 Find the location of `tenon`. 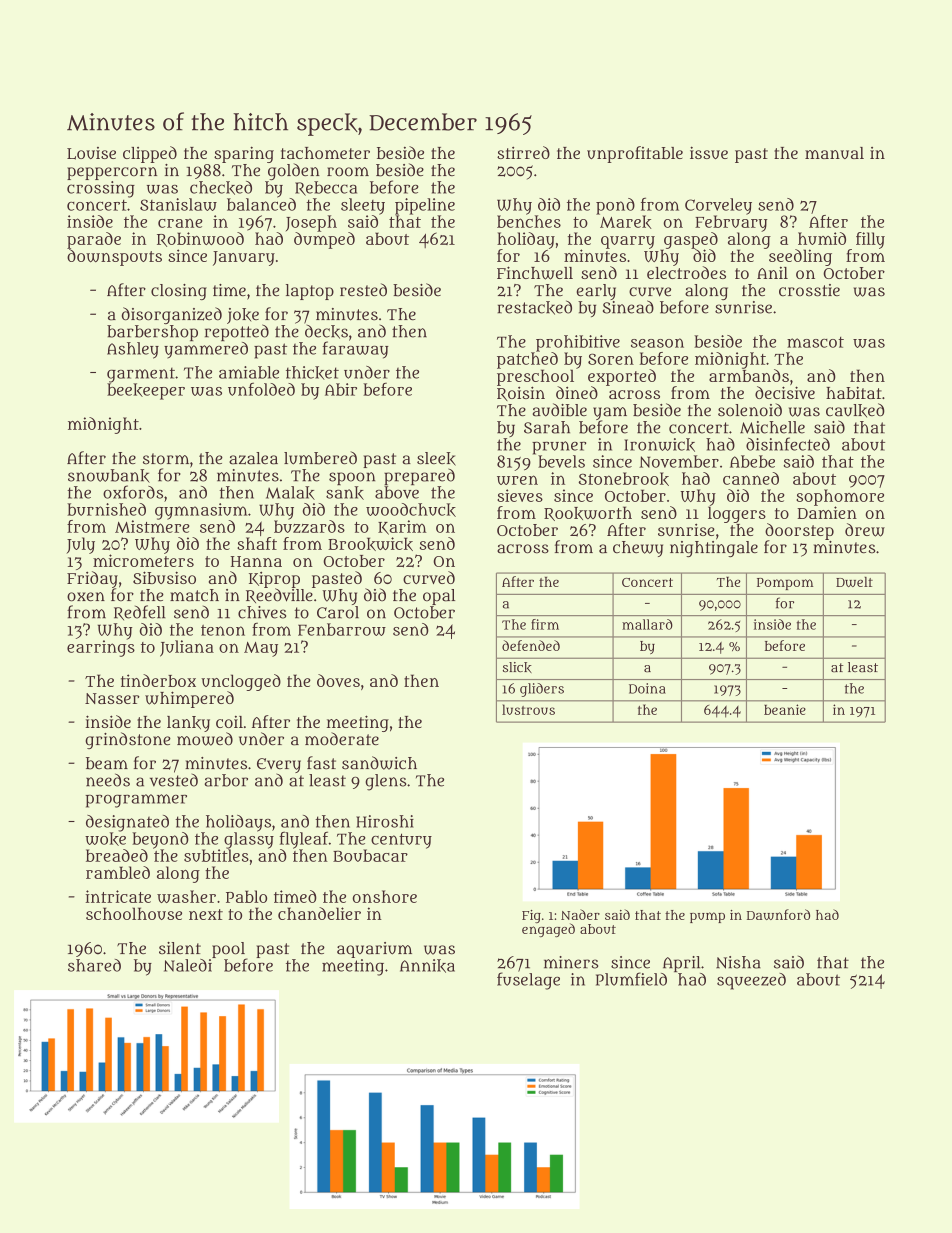

tenon is located at coordinates (223, 630).
